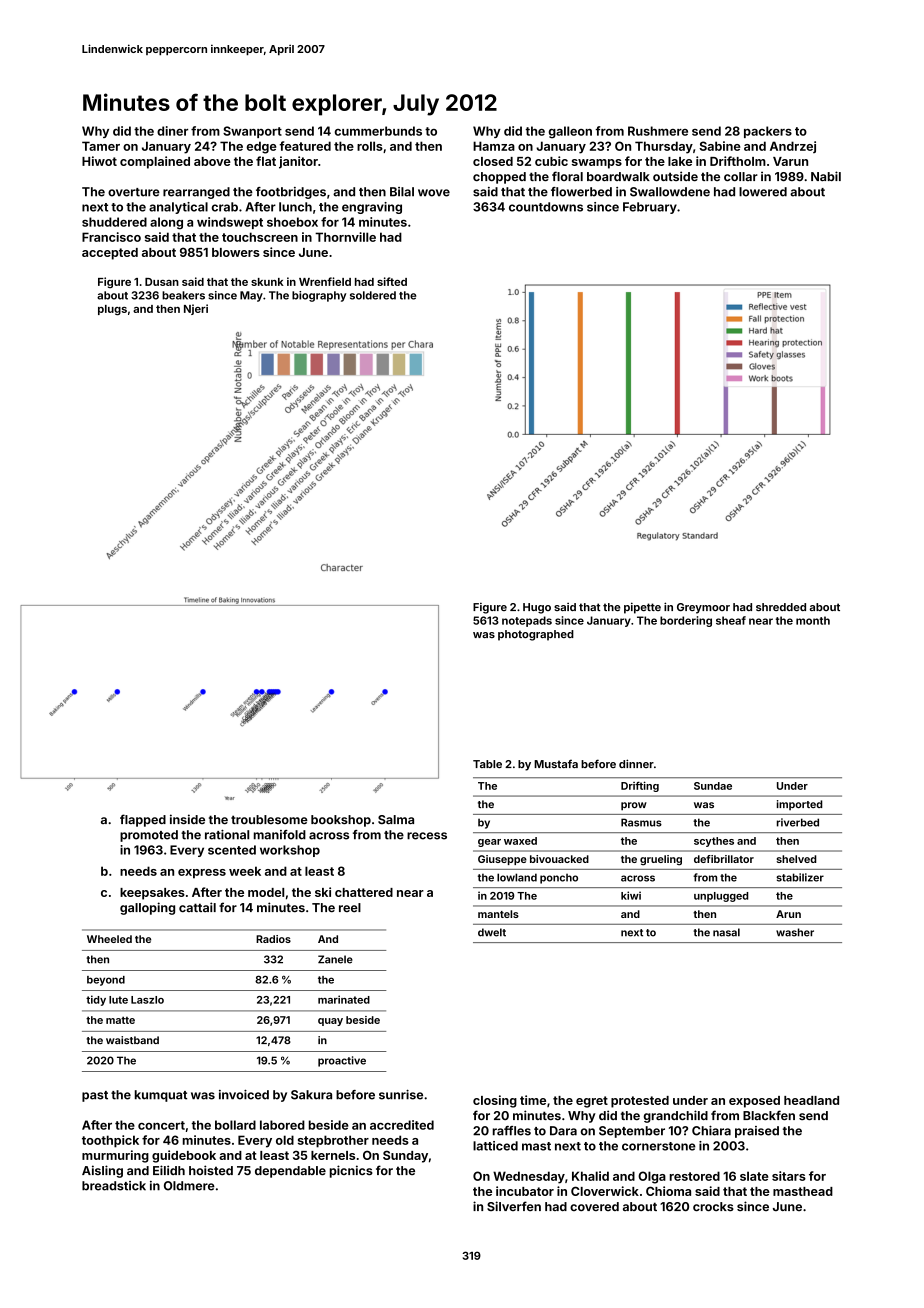 Image resolution: width=924 pixels, height=1308 pixels. Describe the element at coordinates (514, 1206) in the document. I see `Silverfen` at that location.
